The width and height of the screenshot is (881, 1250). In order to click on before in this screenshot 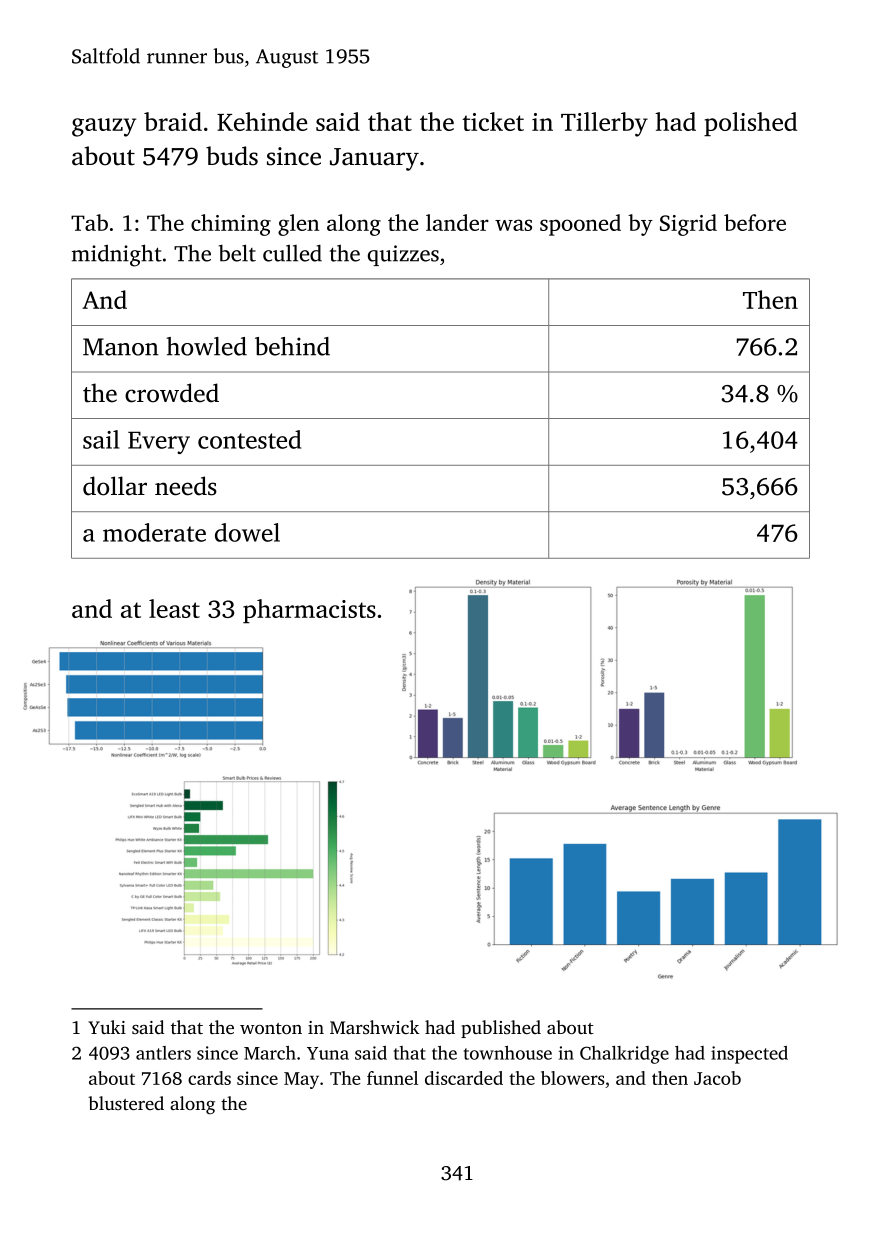, I will do `click(755, 222)`.
